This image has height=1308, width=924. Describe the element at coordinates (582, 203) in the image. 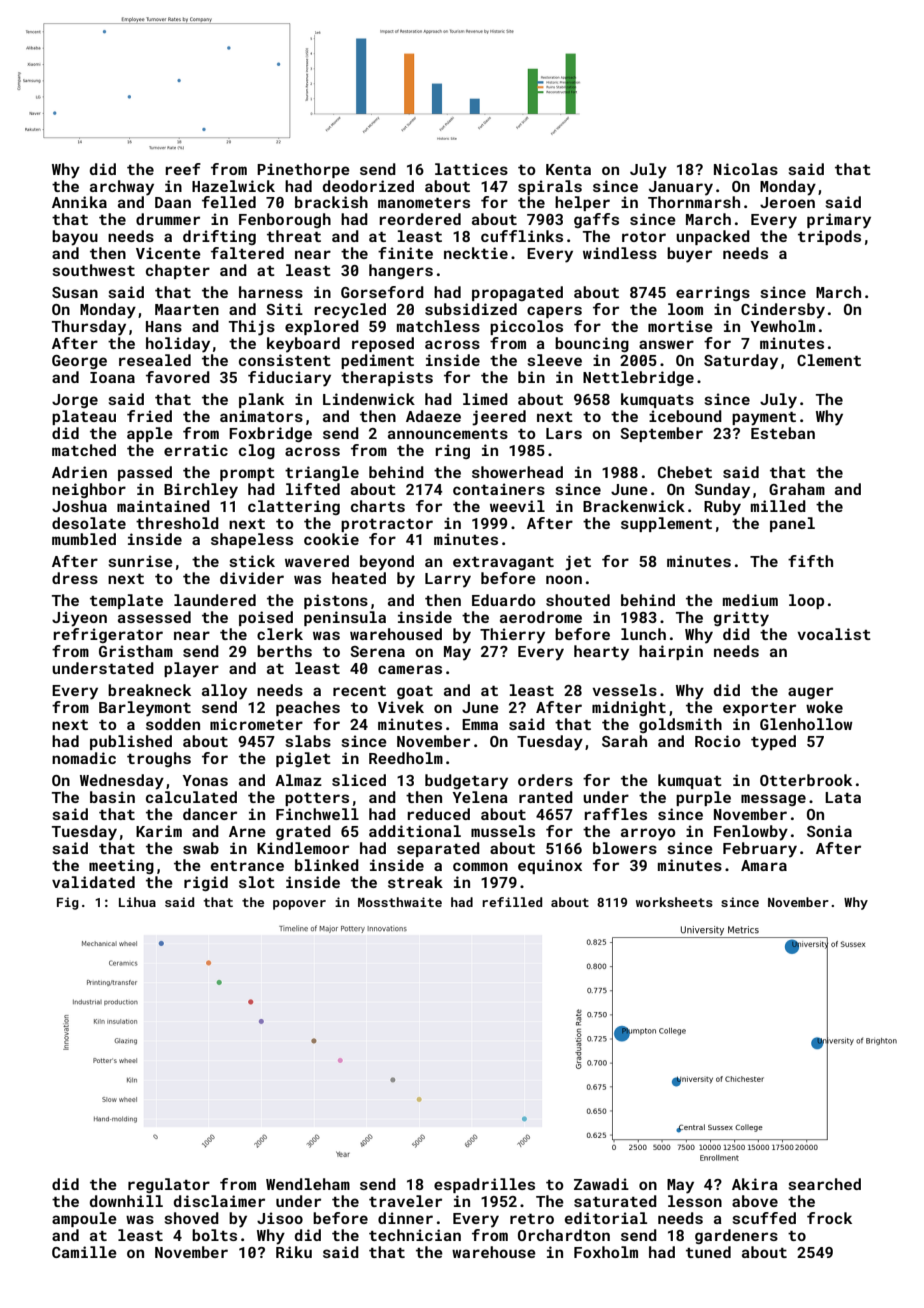

I see `helper` at that location.
